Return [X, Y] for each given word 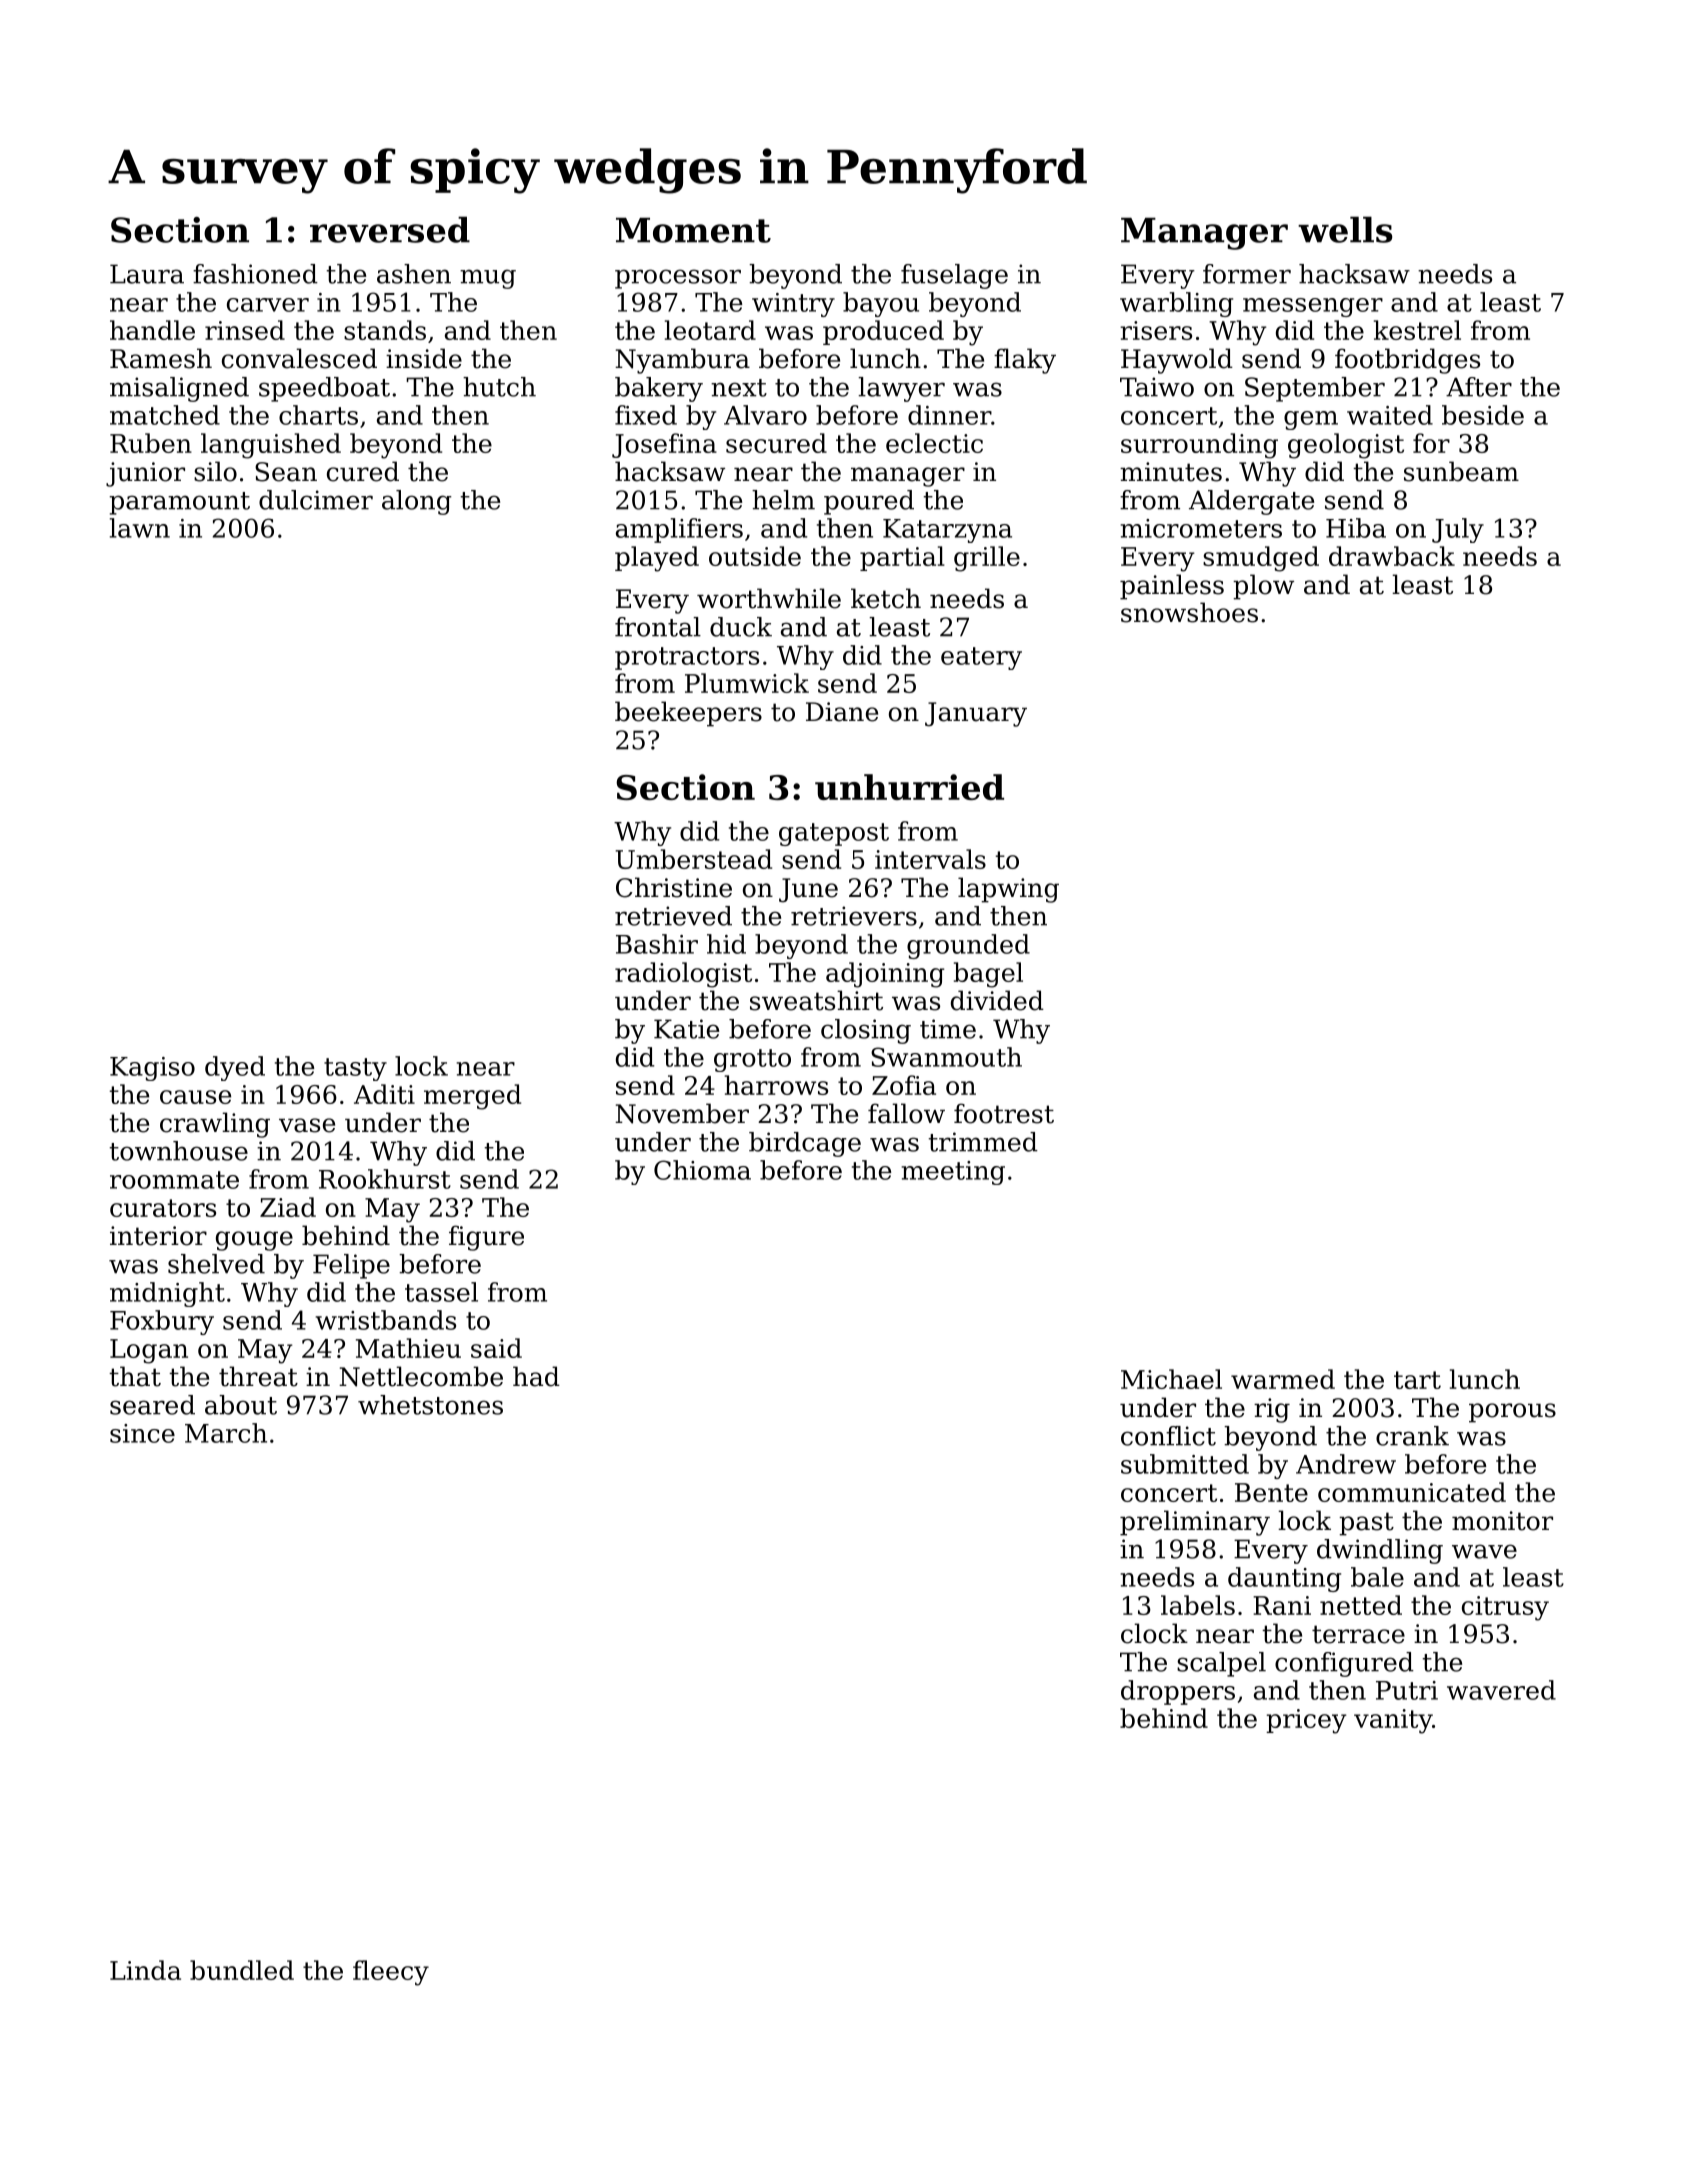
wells [1345, 229]
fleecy [391, 1973]
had [536, 1376]
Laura [147, 274]
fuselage [954, 276]
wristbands [386, 1320]
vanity [1393, 1721]
